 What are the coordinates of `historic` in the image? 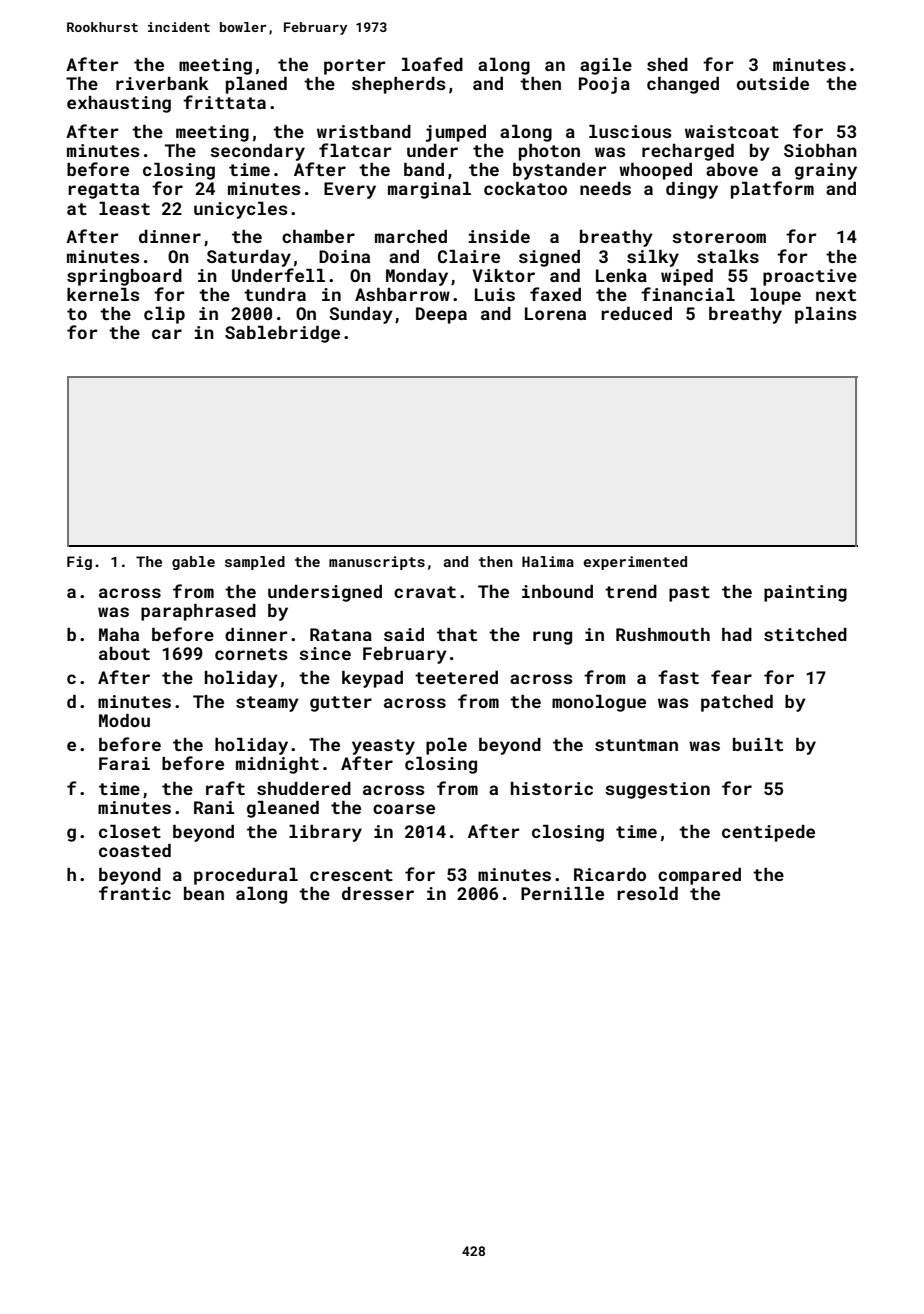 It's located at (552, 788).
